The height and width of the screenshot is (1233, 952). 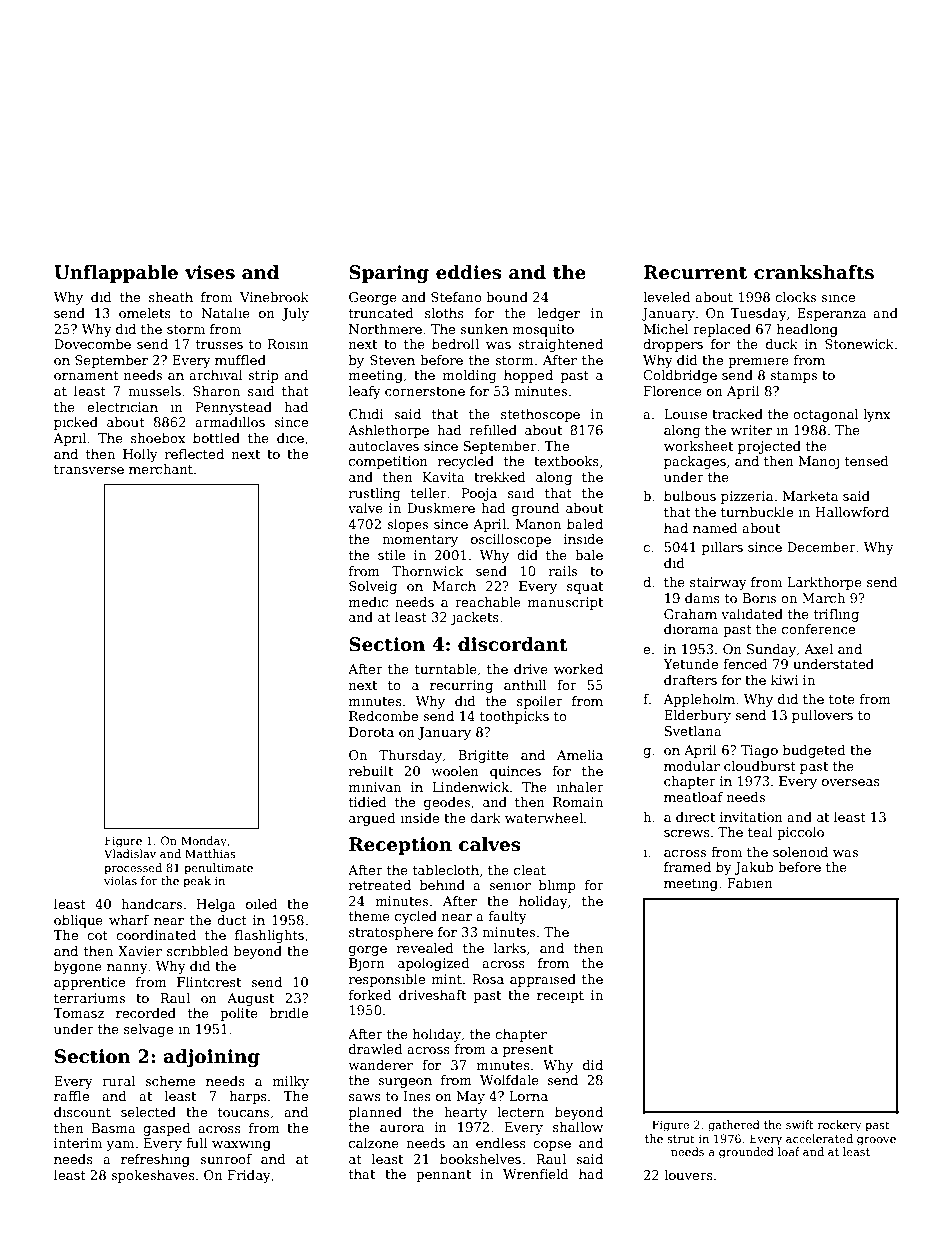 What do you see at coordinates (456, 297) in the screenshot?
I see `Stefano` at bounding box center [456, 297].
